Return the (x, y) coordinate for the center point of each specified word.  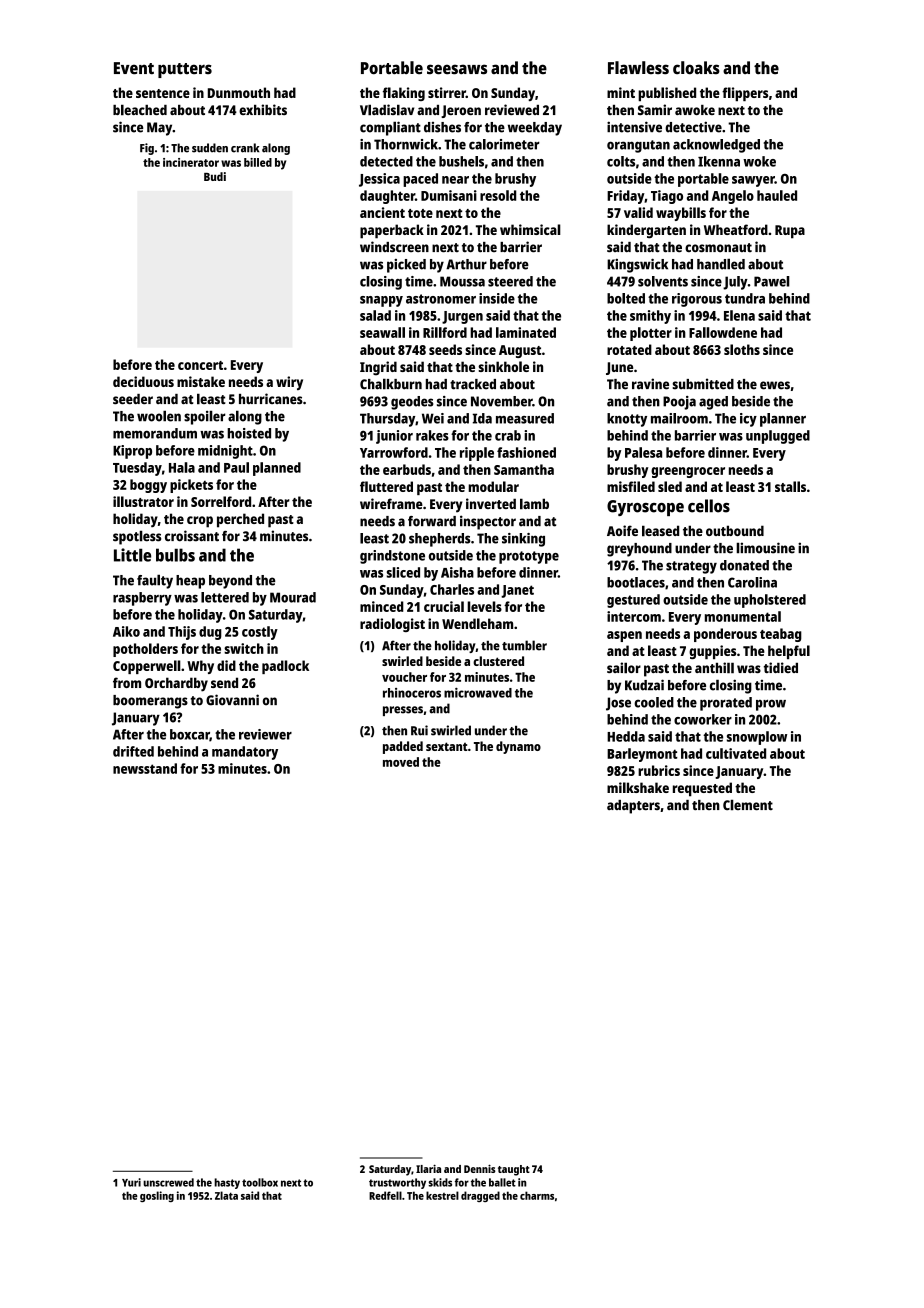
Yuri (131, 1182)
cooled (654, 702)
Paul (236, 467)
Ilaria (428, 1168)
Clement (748, 805)
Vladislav (387, 110)
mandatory (245, 753)
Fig (147, 149)
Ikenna (719, 161)
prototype (529, 557)
